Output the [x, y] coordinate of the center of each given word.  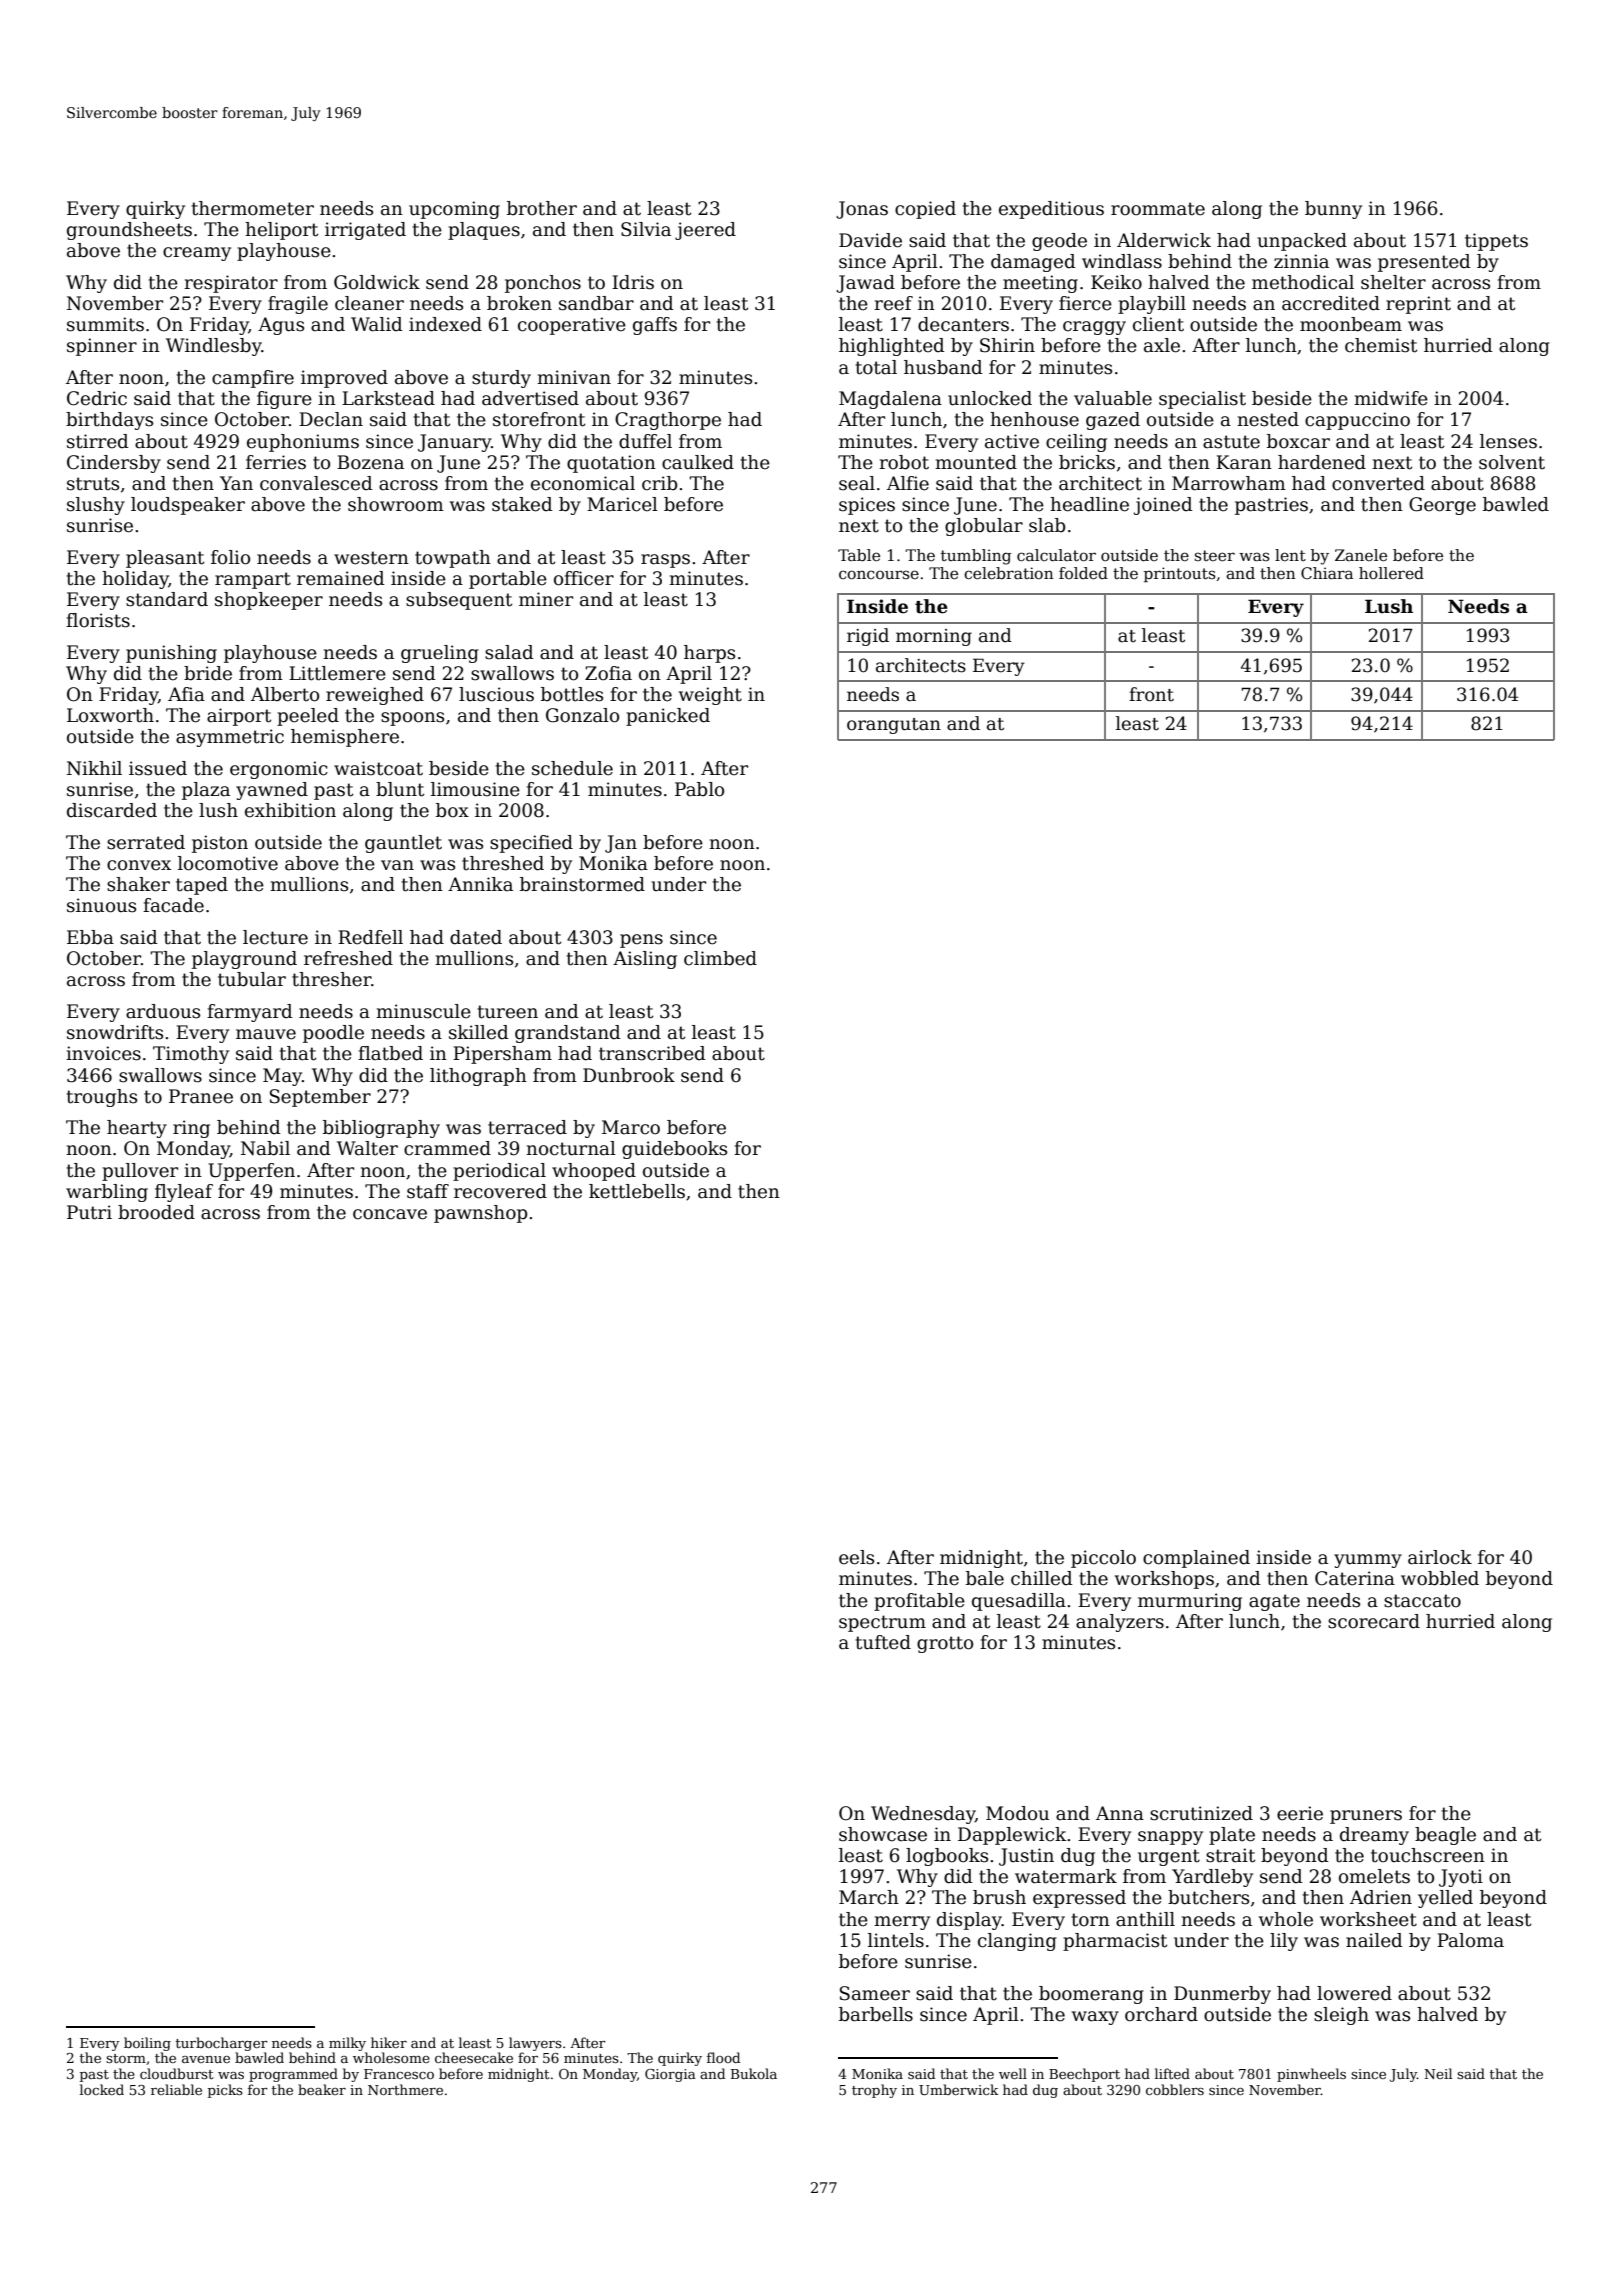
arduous [163, 1011]
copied [925, 210]
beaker [322, 2089]
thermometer [253, 208]
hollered [1391, 573]
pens [641, 941]
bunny [1333, 210]
